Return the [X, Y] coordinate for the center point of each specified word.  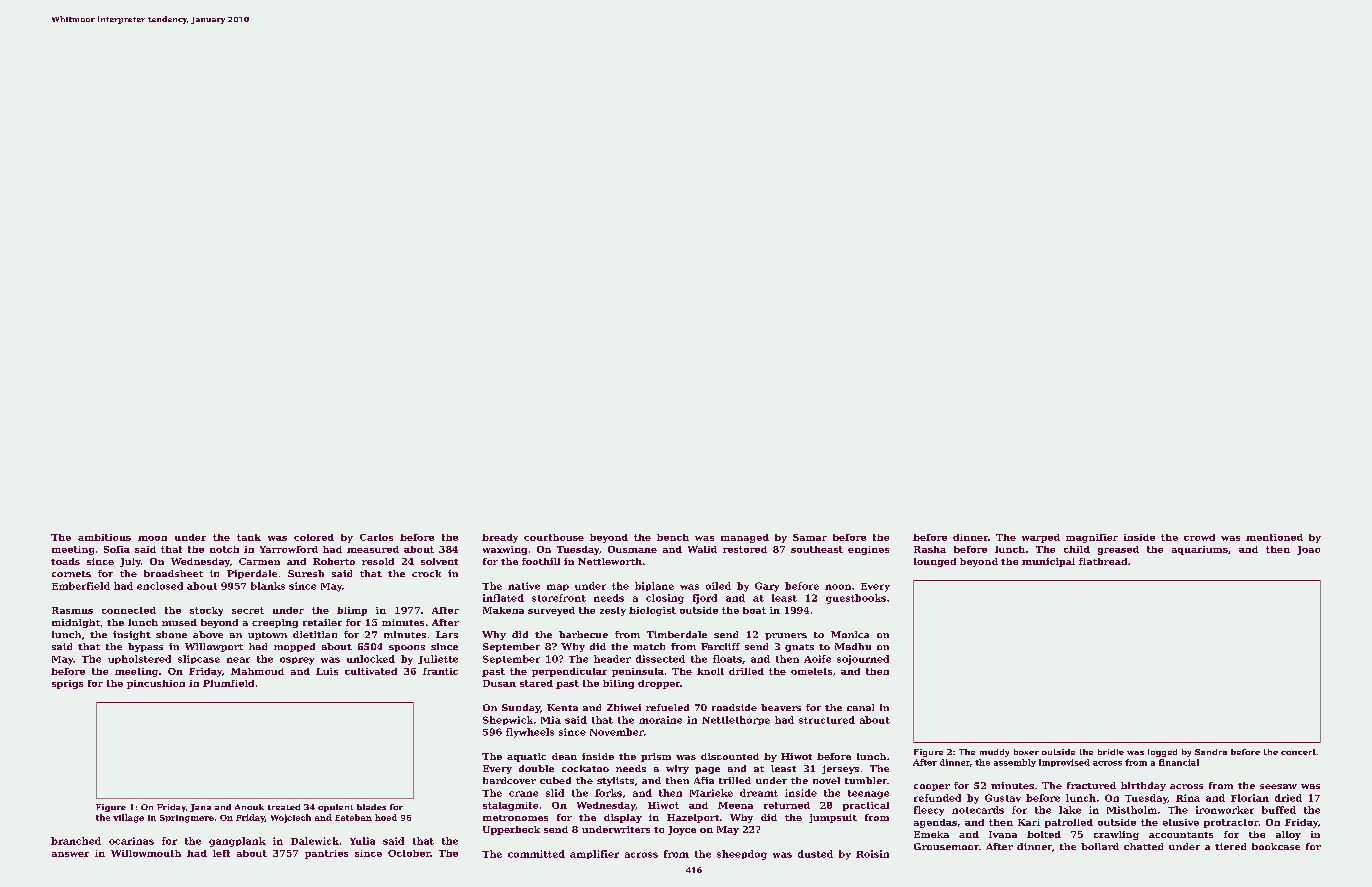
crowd [1199, 537]
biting [618, 684]
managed [745, 538]
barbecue [583, 634]
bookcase [1276, 846]
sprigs [67, 684]
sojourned [863, 660]
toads [65, 561]
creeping [275, 623]
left [221, 853]
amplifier [594, 854]
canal [860, 707]
